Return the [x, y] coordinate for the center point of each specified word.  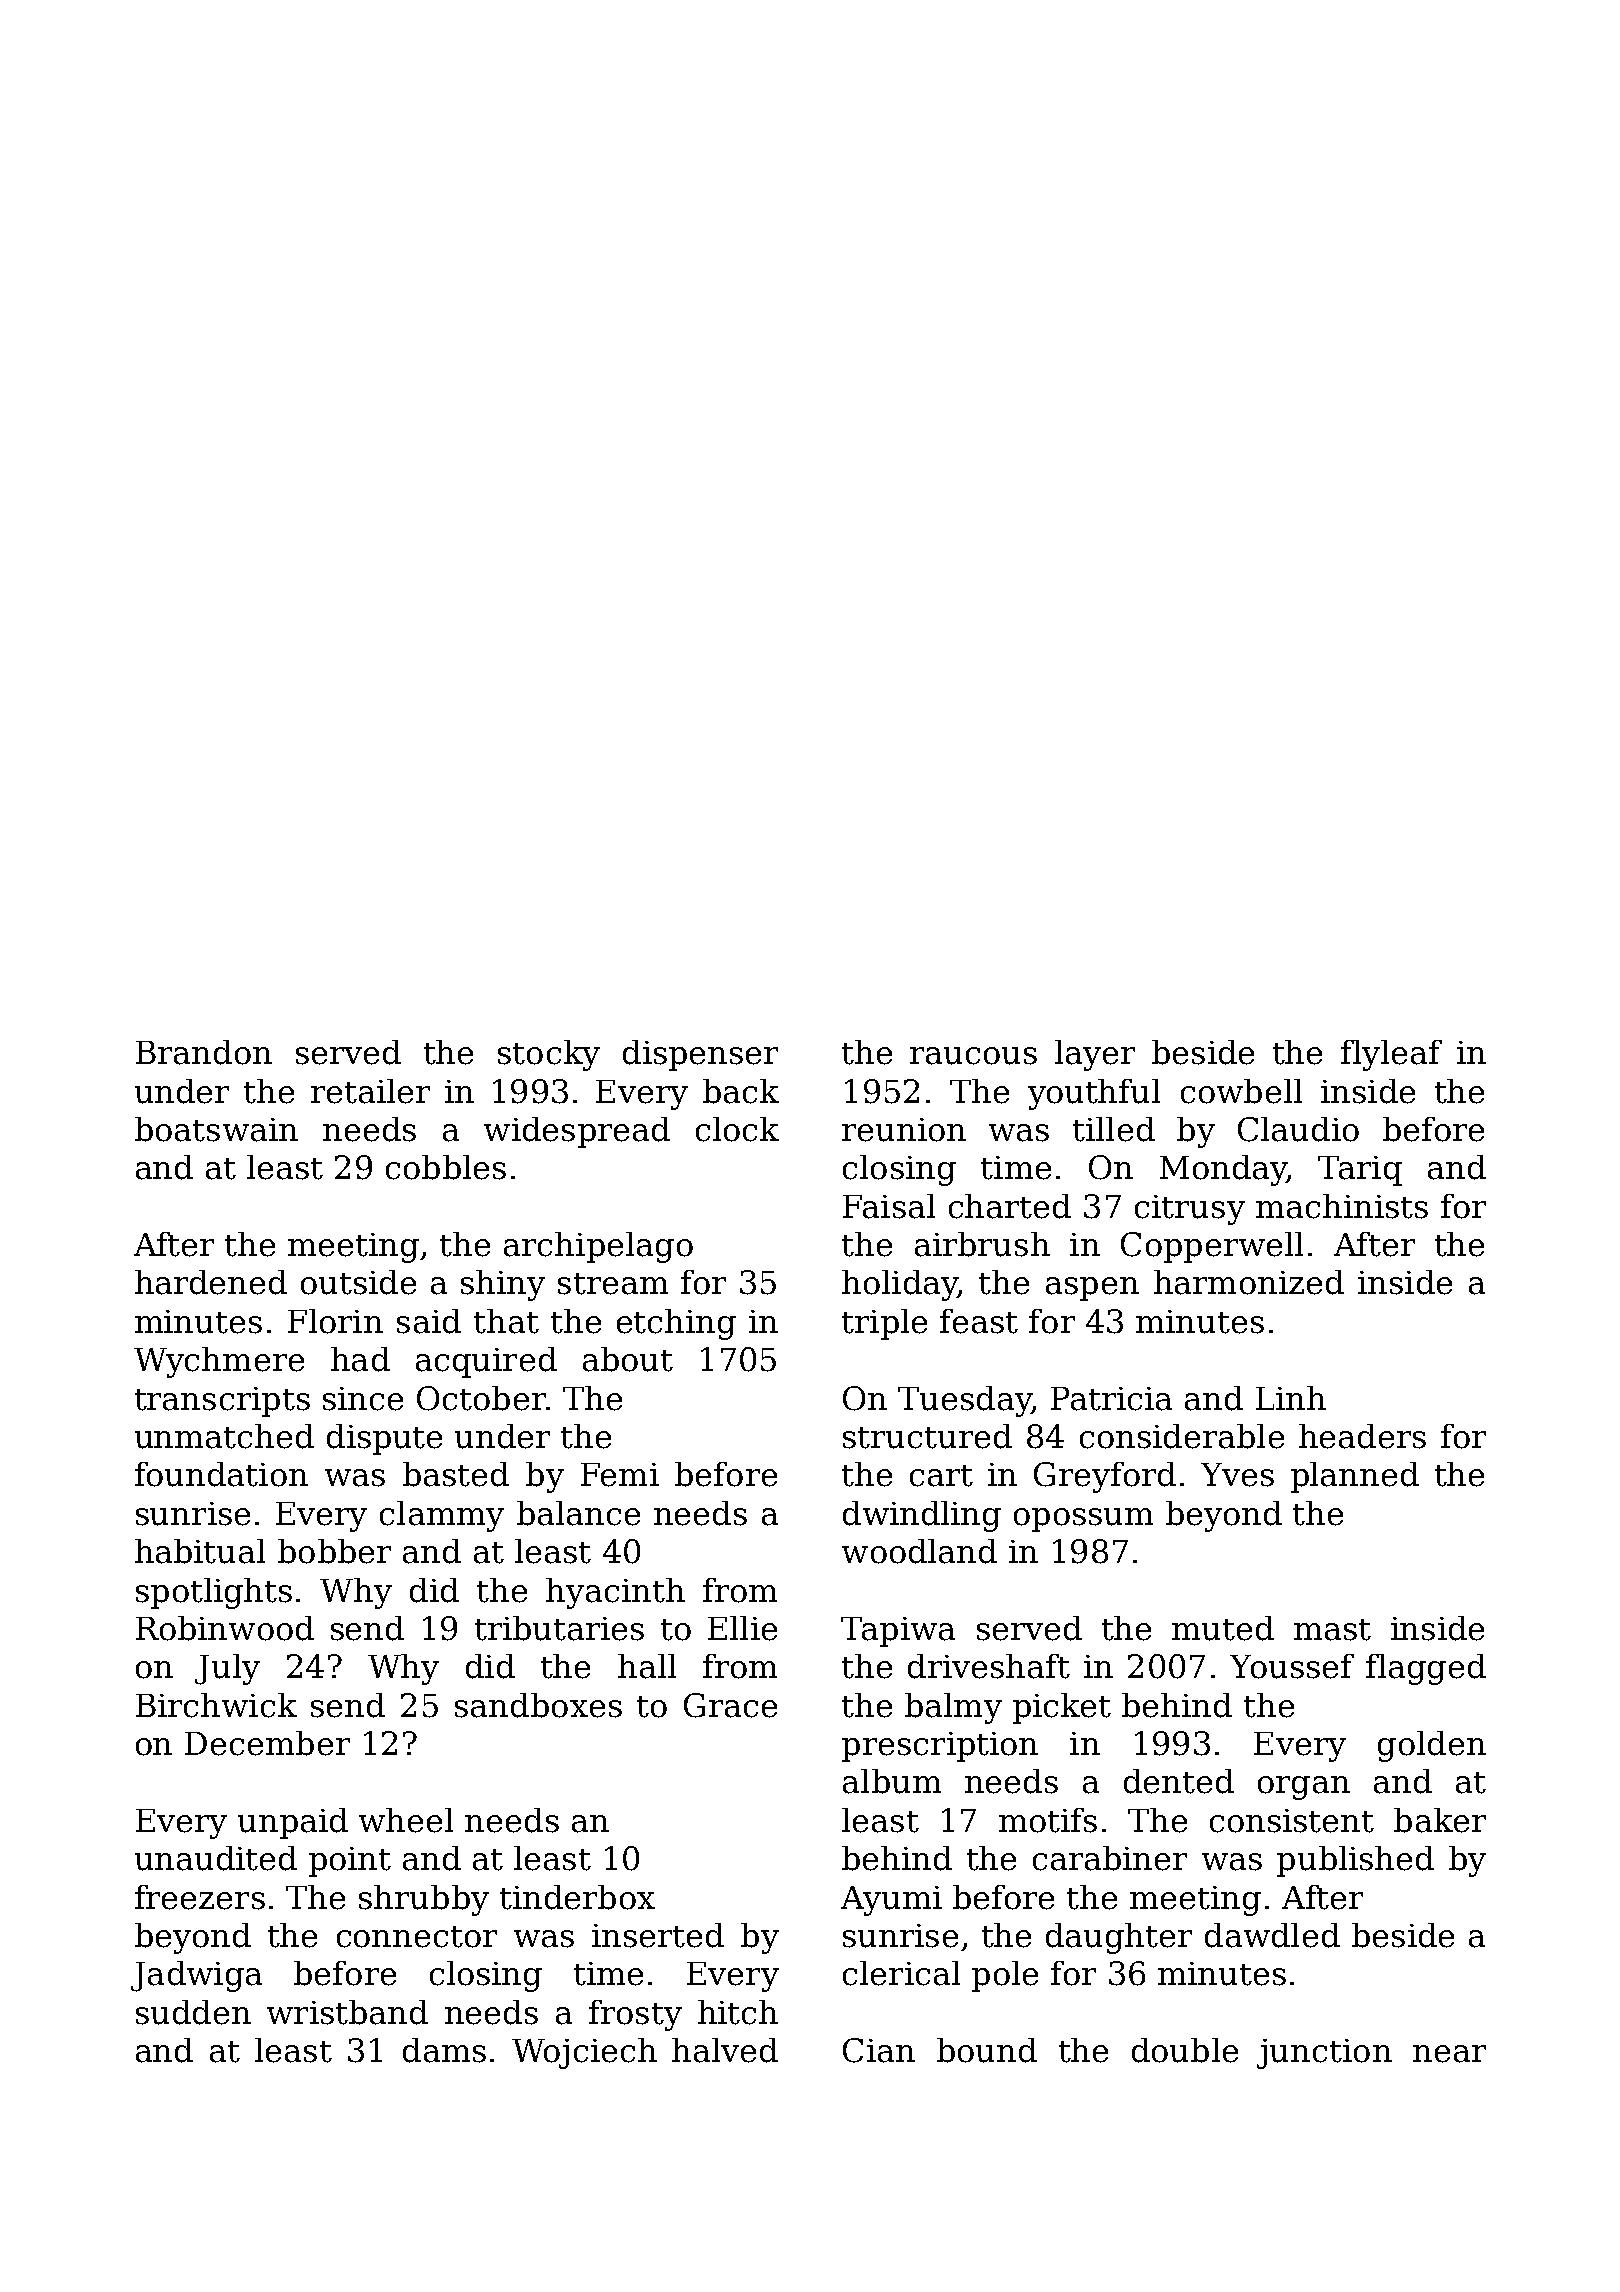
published [1355, 1861]
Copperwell [1212, 1247]
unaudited [216, 1858]
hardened [211, 1282]
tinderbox [577, 1897]
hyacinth [615, 1593]
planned [1355, 1477]
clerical [901, 1973]
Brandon [204, 1052]
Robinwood [225, 1628]
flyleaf [1391, 1055]
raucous [973, 1056]
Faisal [889, 1206]
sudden [193, 2012]
